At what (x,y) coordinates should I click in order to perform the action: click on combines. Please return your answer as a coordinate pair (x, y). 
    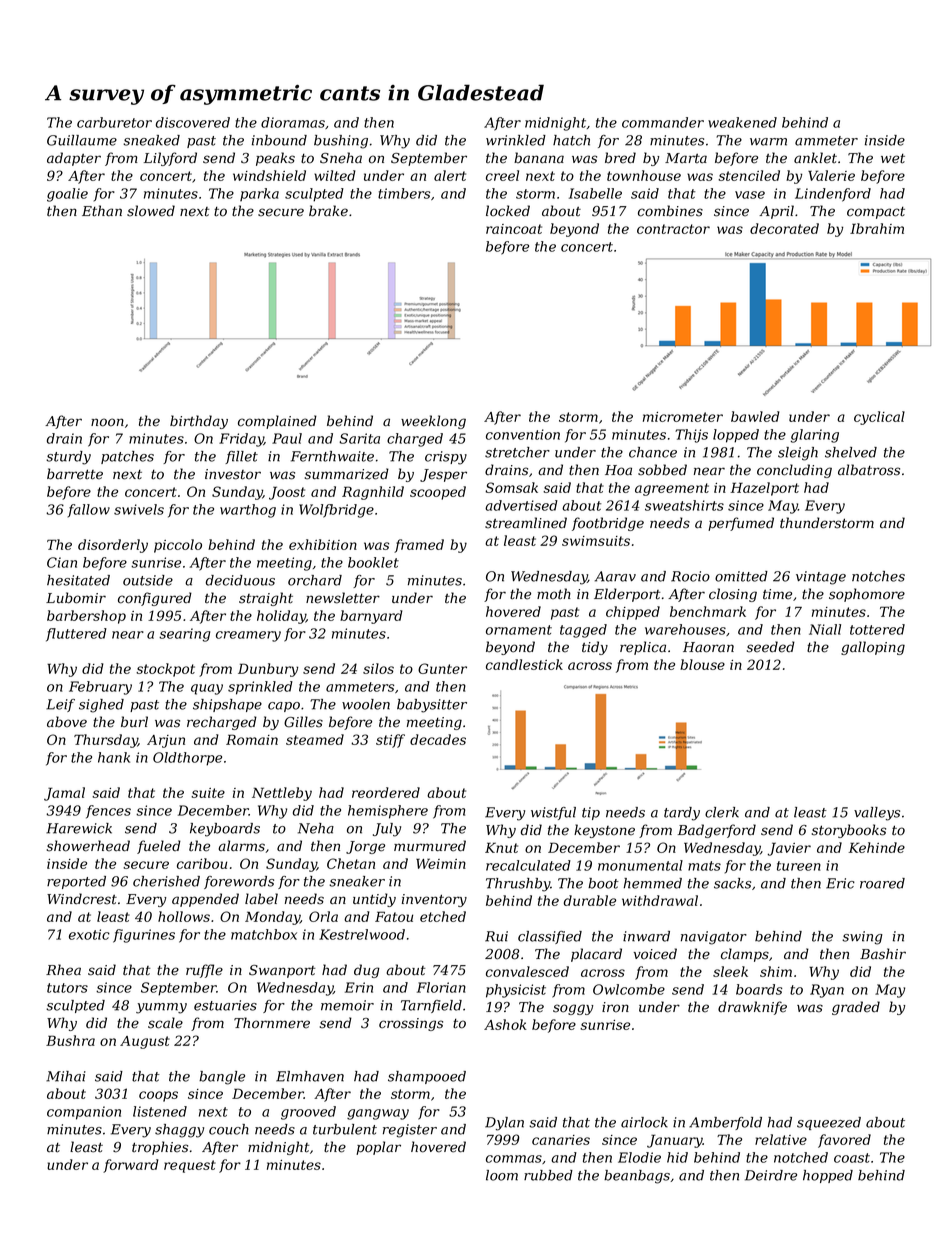
    Looking at the image, I should click on (670, 211).
